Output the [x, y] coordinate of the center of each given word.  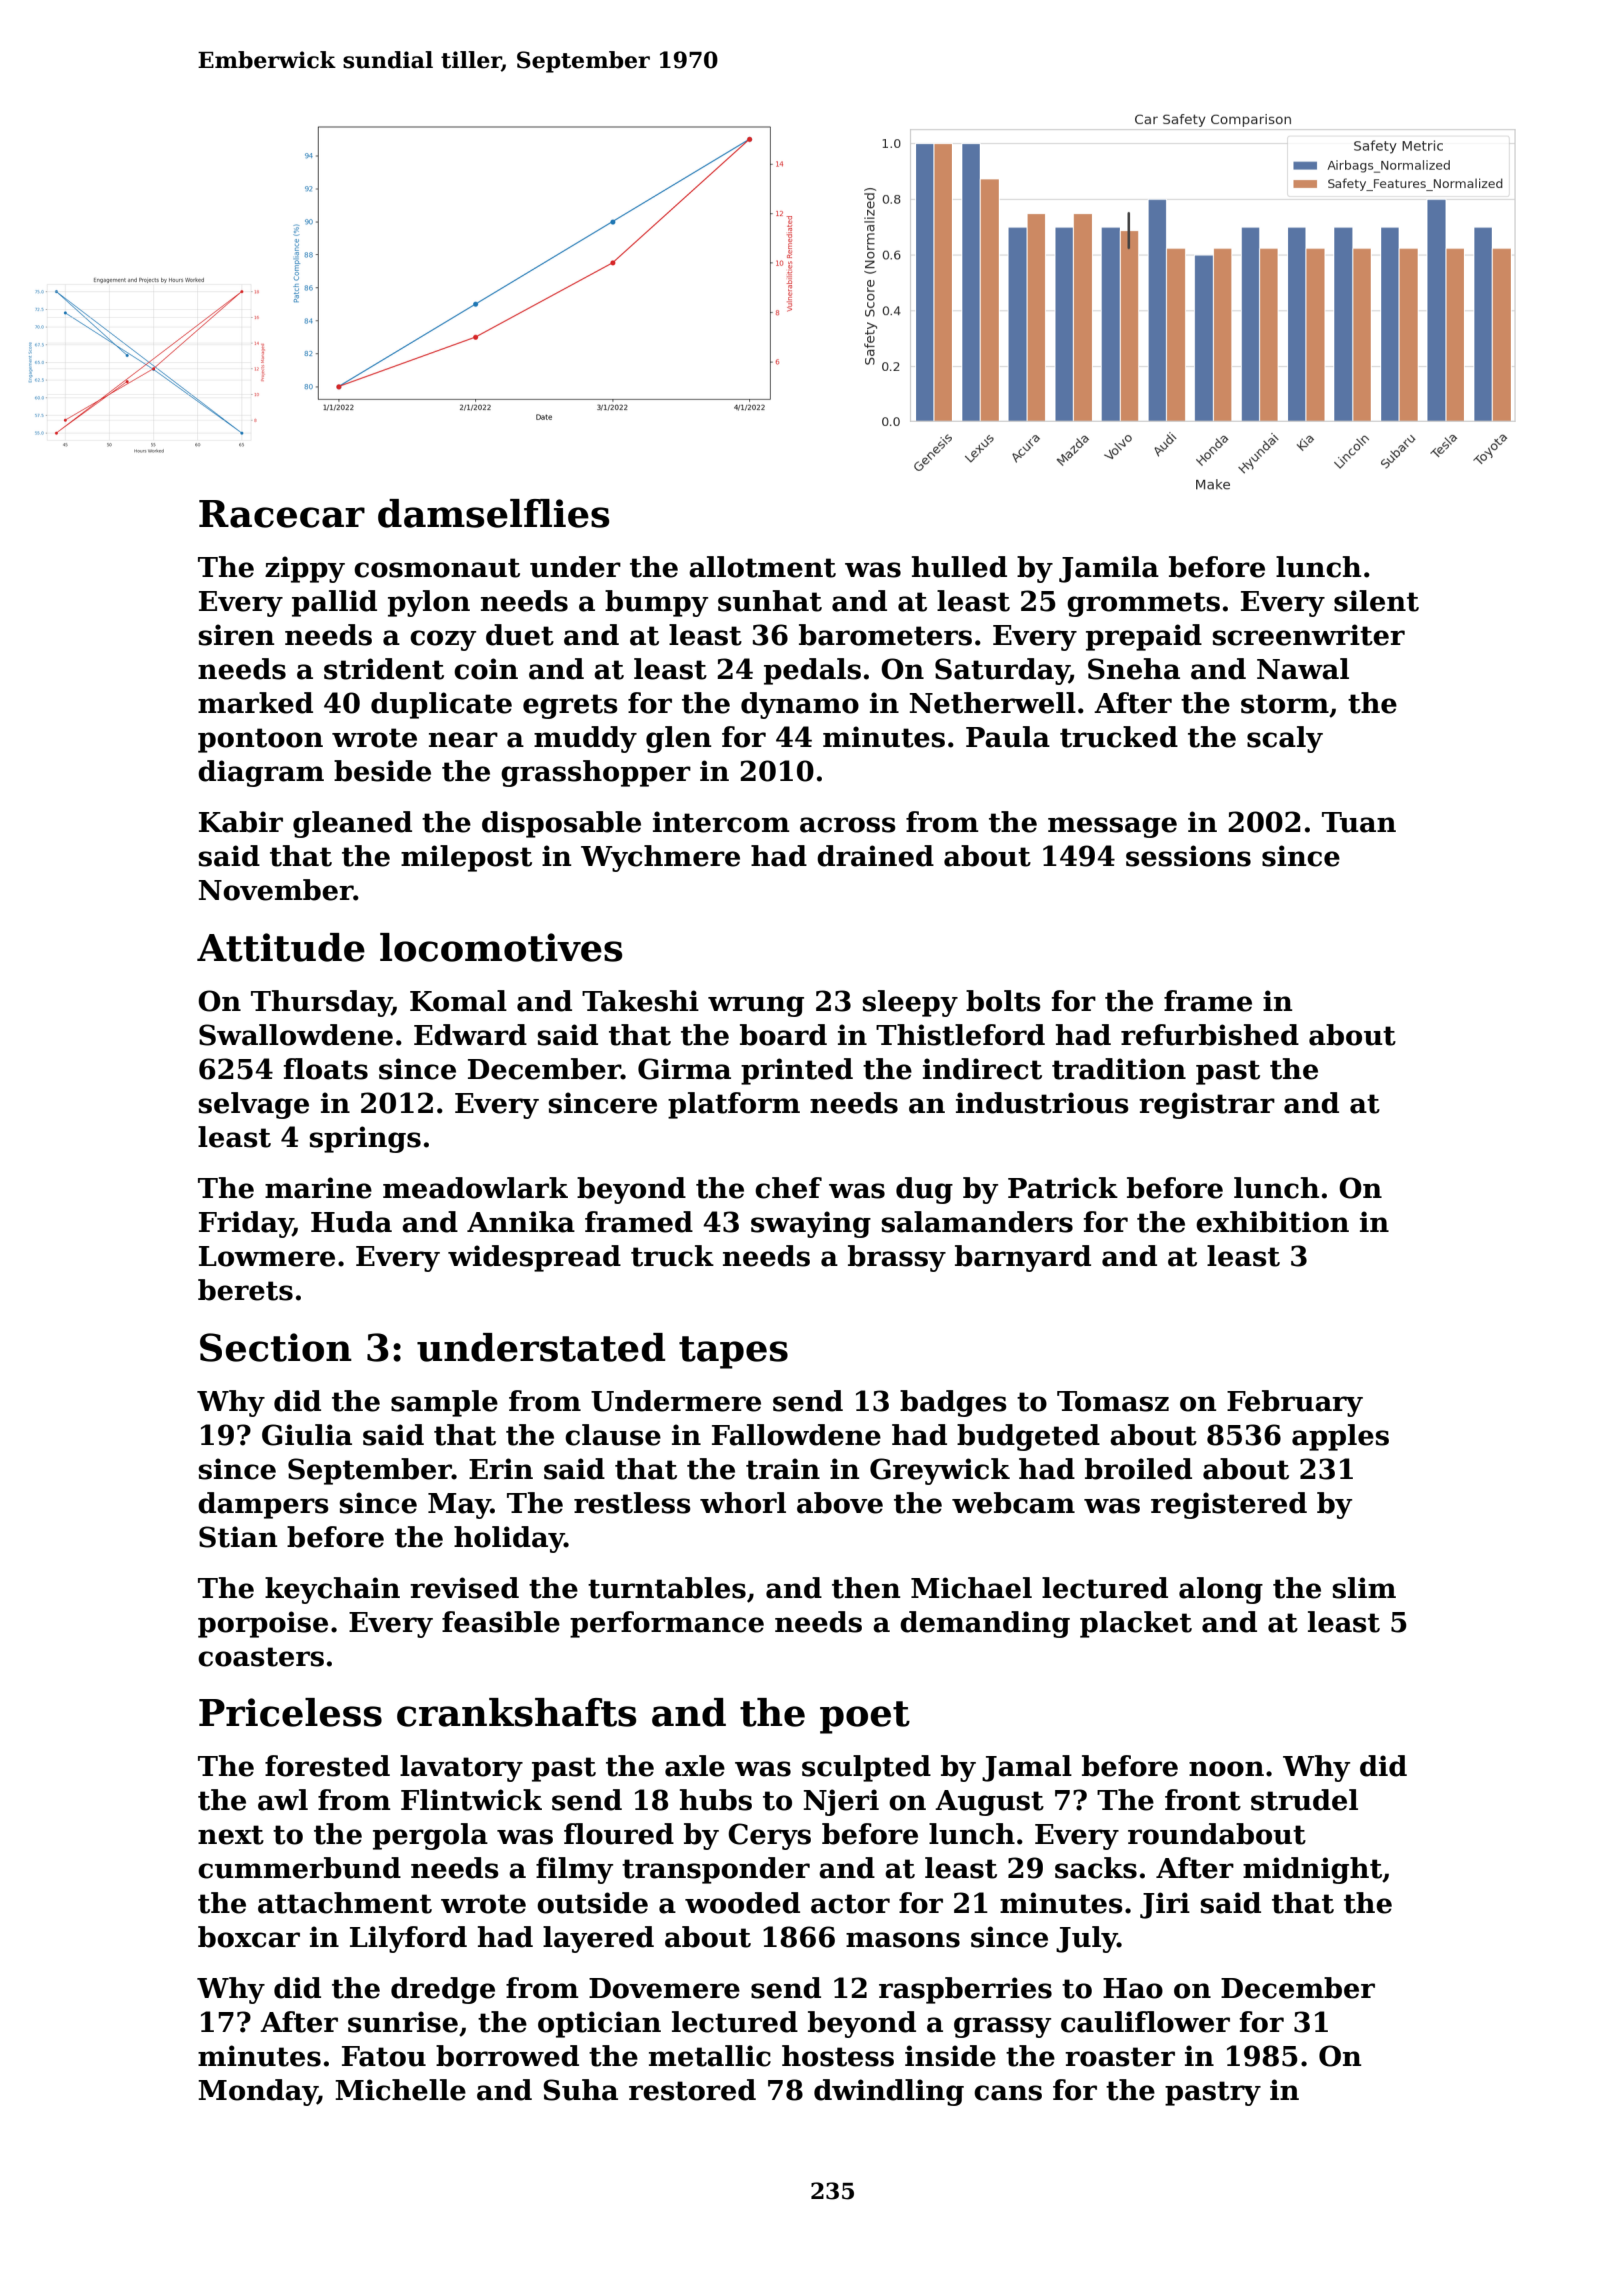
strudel [1304, 1800]
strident [384, 669]
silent [1376, 601]
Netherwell [993, 703]
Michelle [400, 2090]
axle [695, 1766]
